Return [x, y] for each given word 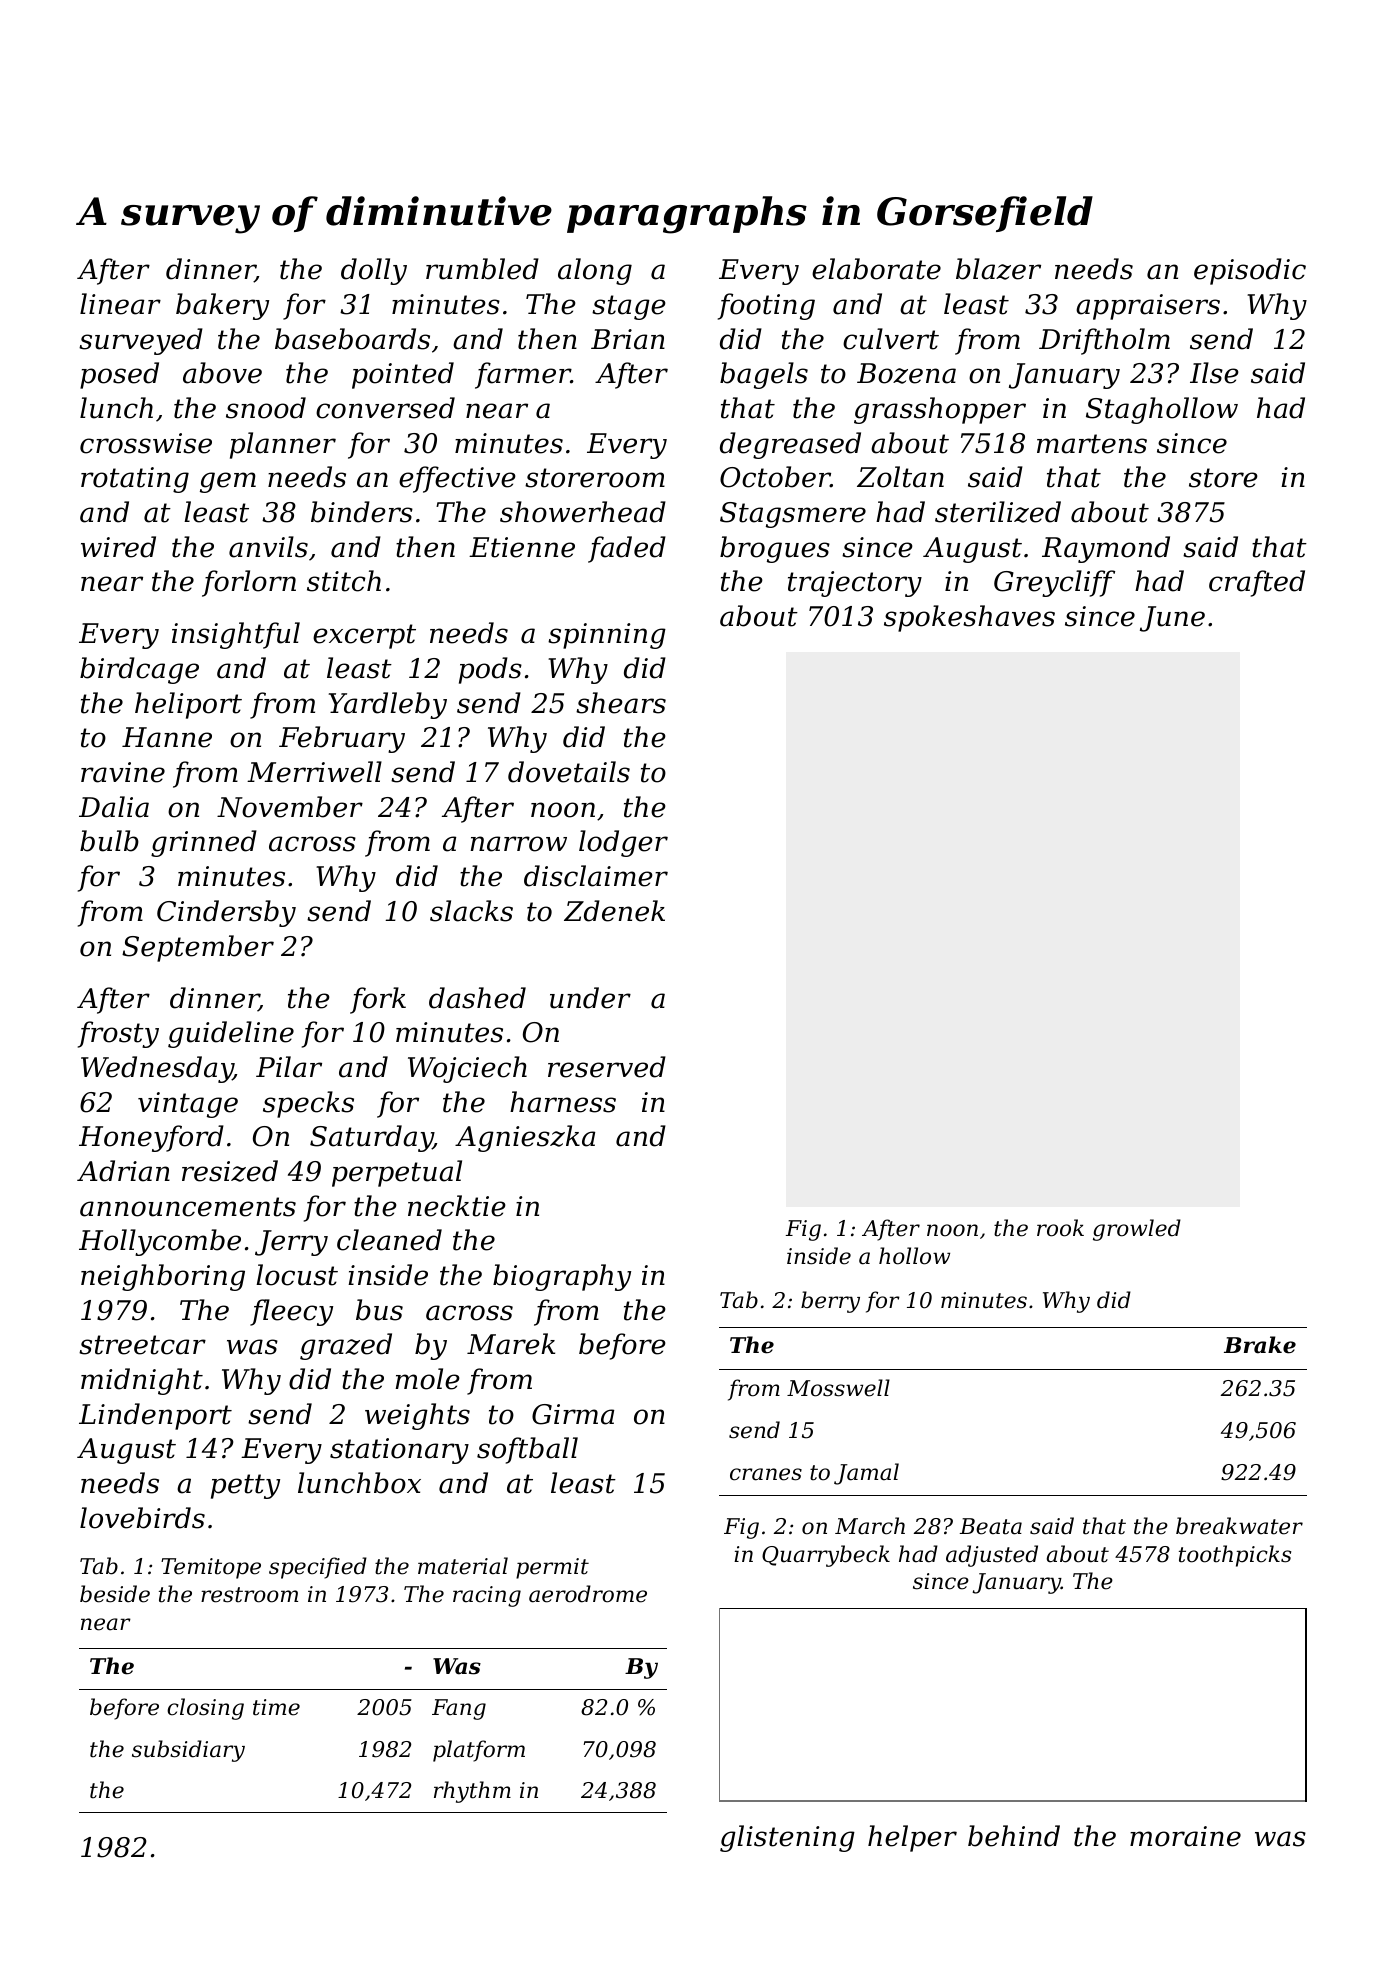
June [1172, 619]
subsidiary [188, 1751]
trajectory [855, 584]
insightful [236, 635]
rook [1060, 1228]
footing [766, 306]
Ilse [1214, 373]
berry [830, 1302]
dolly [374, 271]
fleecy [291, 1312]
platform [479, 1751]
